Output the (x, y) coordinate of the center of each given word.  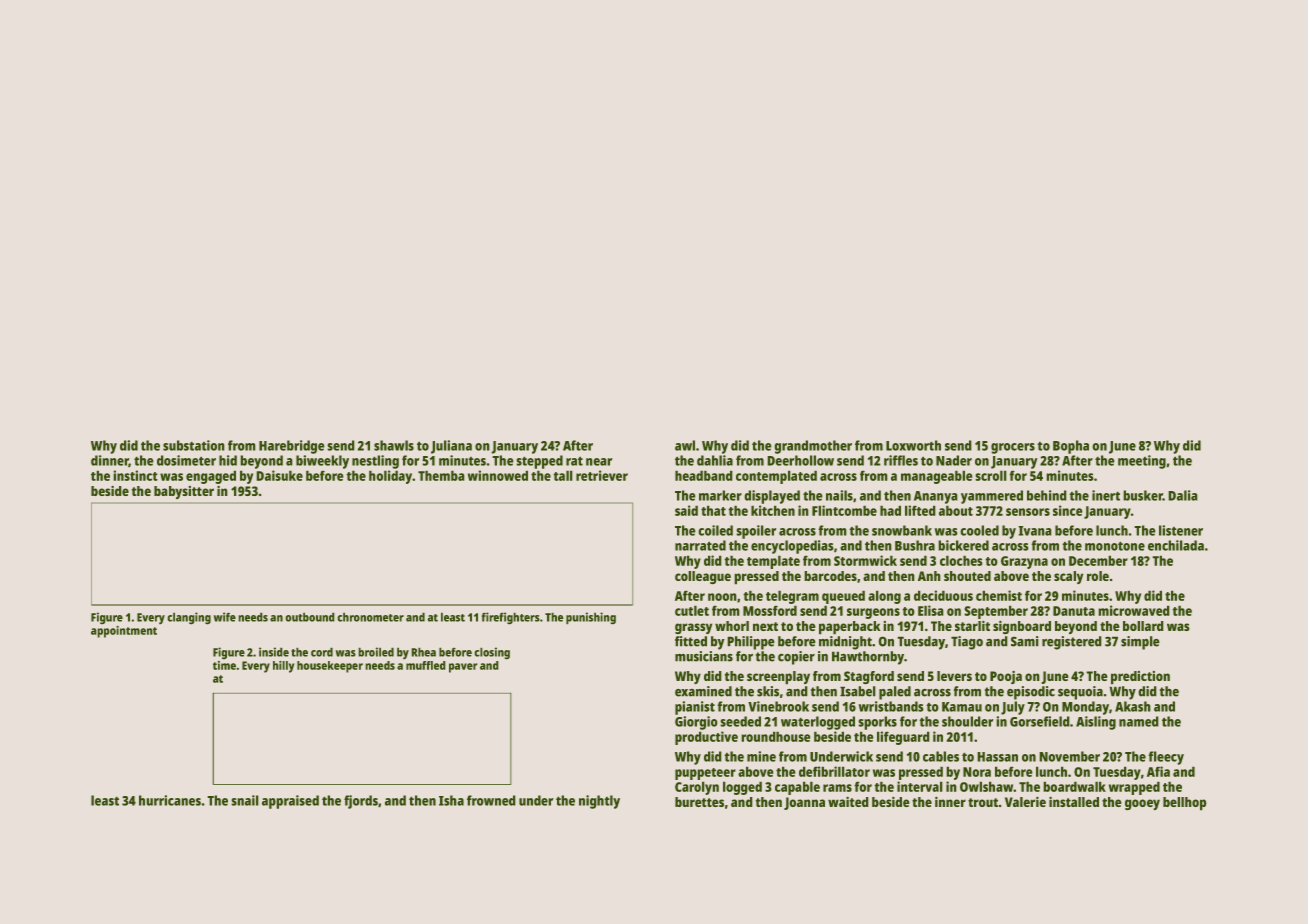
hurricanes (170, 800)
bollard (1143, 626)
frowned (491, 800)
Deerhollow (801, 460)
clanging (189, 618)
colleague (703, 577)
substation (193, 445)
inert (1106, 495)
